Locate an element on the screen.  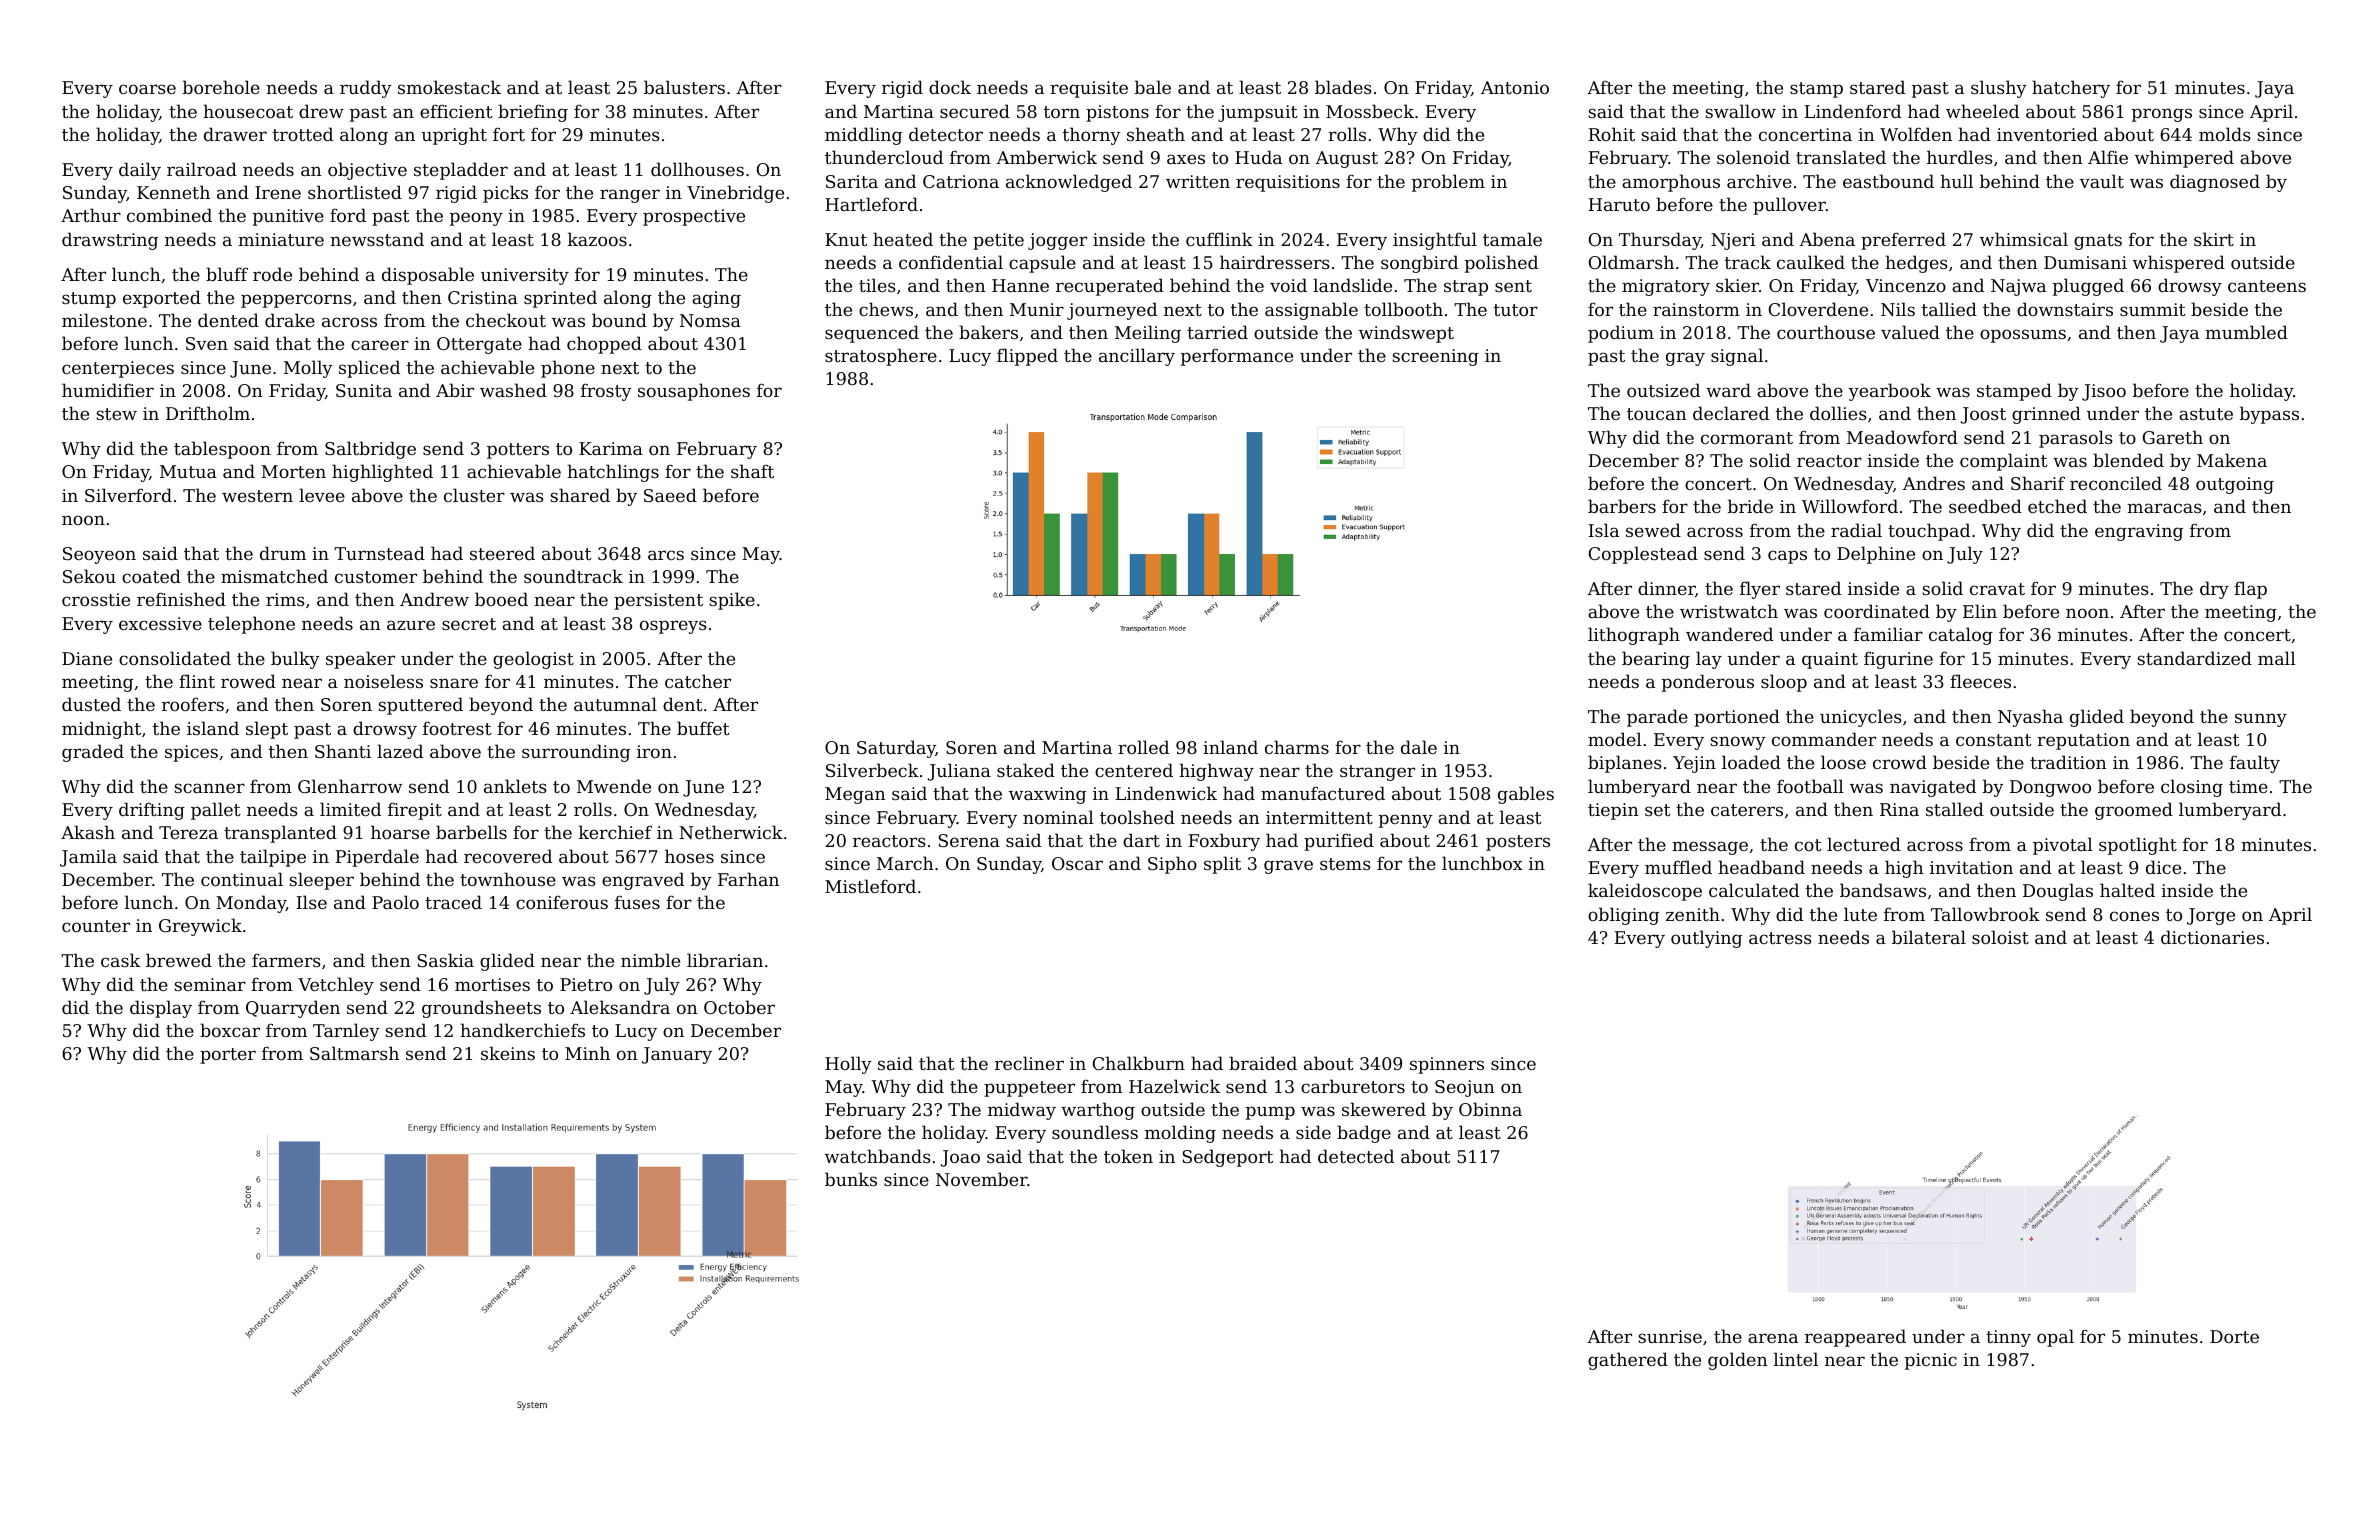
split is located at coordinates (1222, 865).
